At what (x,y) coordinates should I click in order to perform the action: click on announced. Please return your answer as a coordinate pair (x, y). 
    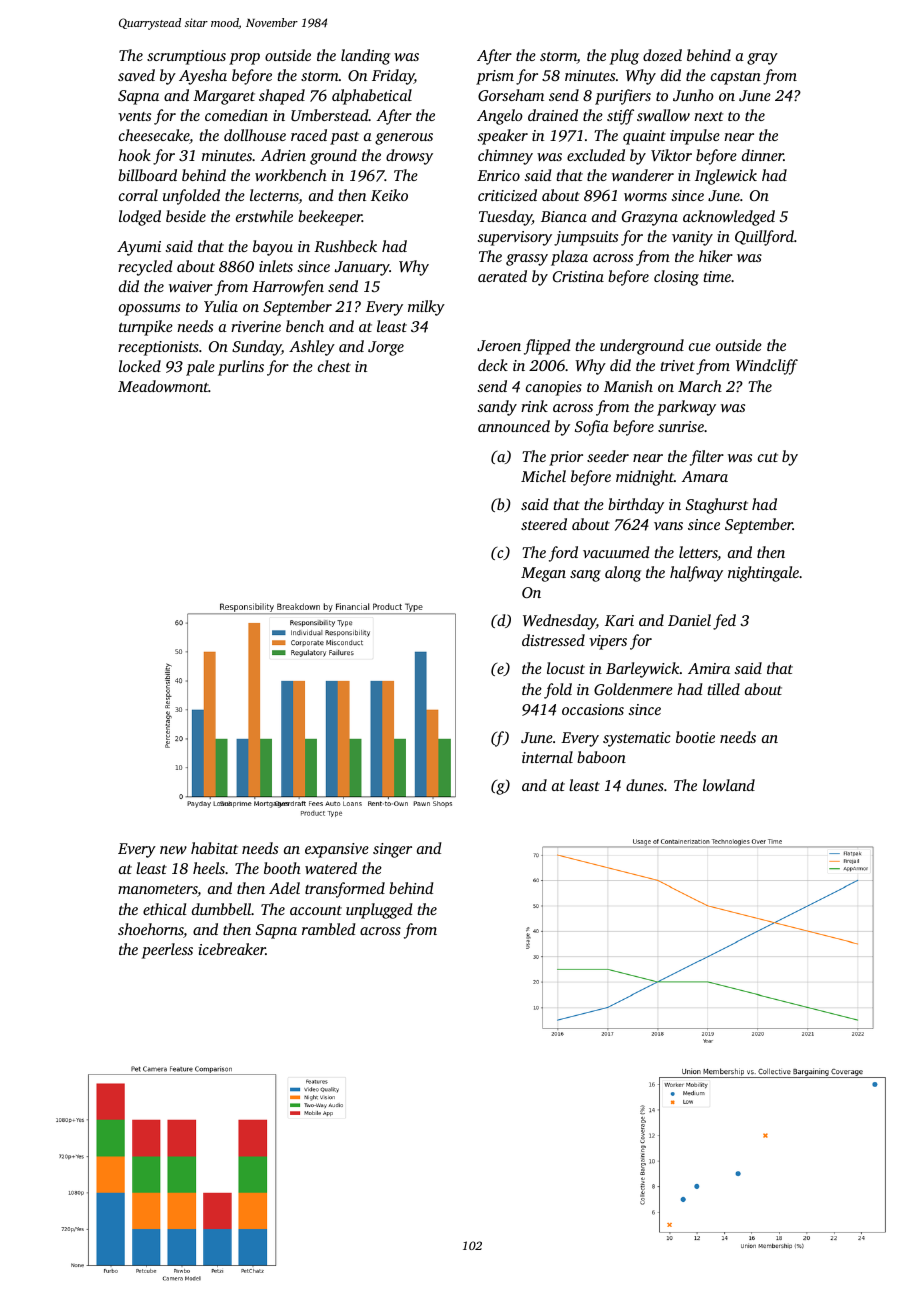
    Looking at the image, I should click on (514, 426).
